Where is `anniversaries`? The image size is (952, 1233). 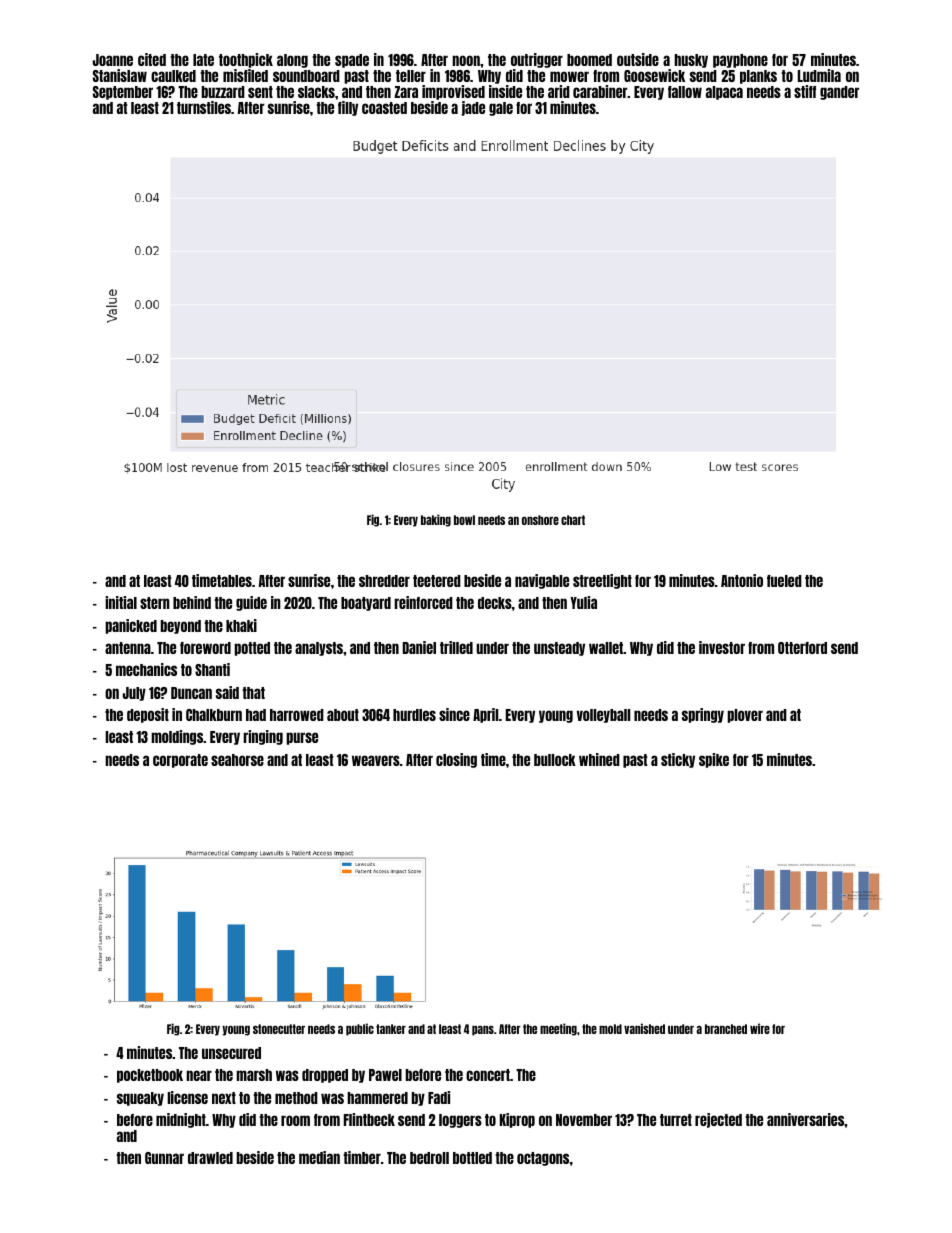
anniversaries is located at coordinates (805, 1119).
